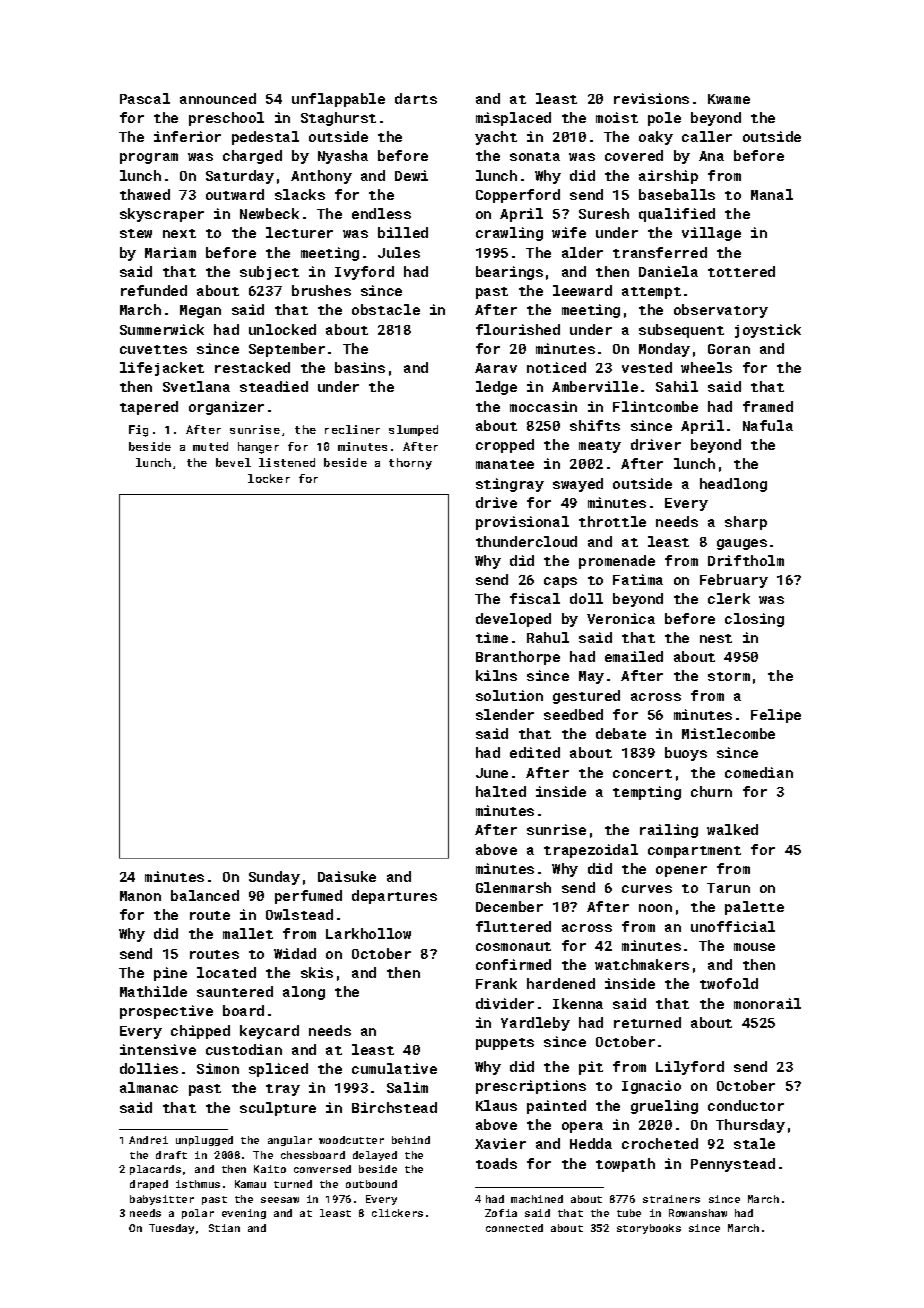 This screenshot has height=1308, width=924. What do you see at coordinates (746, 560) in the screenshot?
I see `Driftholm` at bounding box center [746, 560].
